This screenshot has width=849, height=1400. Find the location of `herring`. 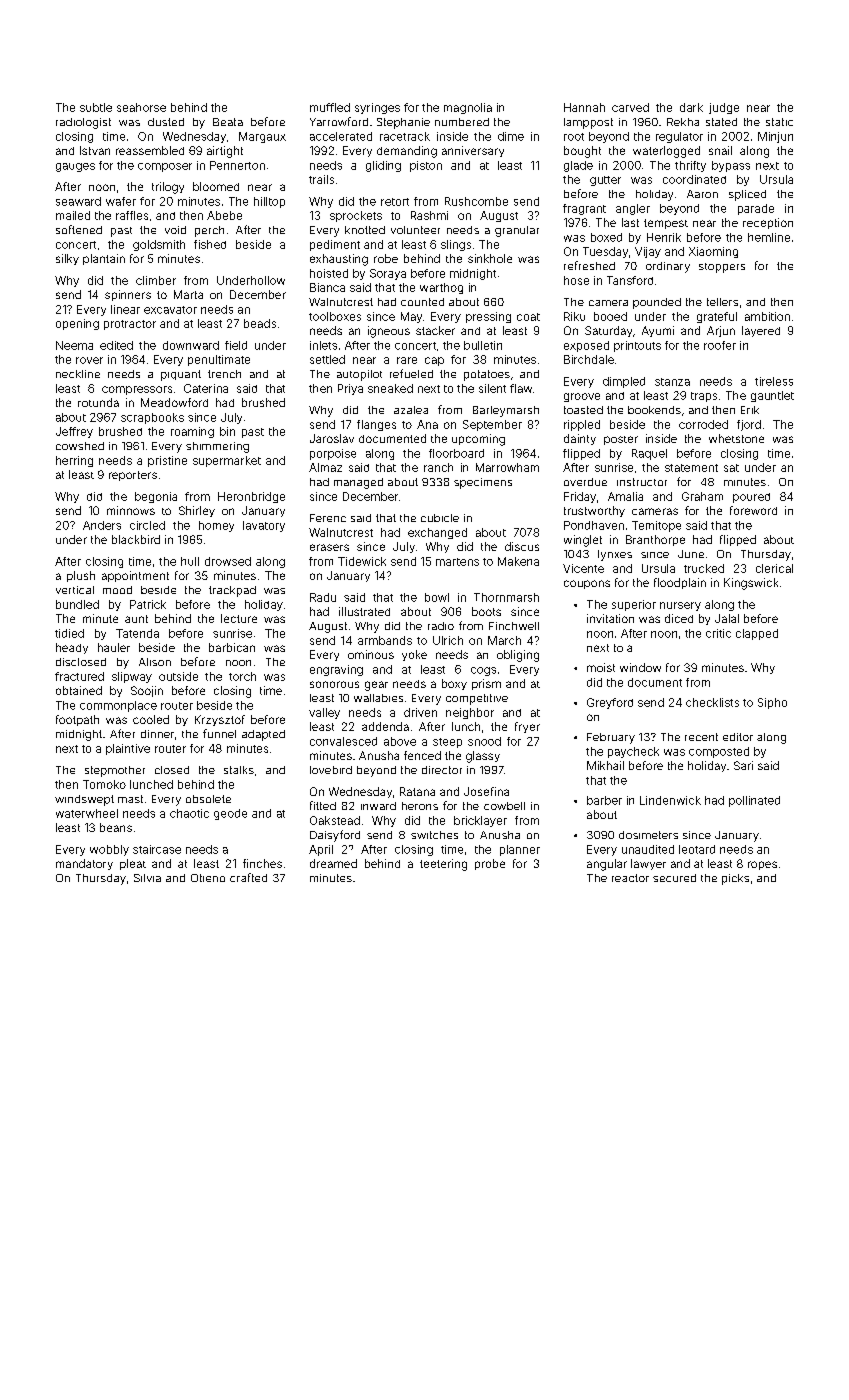

herring is located at coordinates (74, 461).
